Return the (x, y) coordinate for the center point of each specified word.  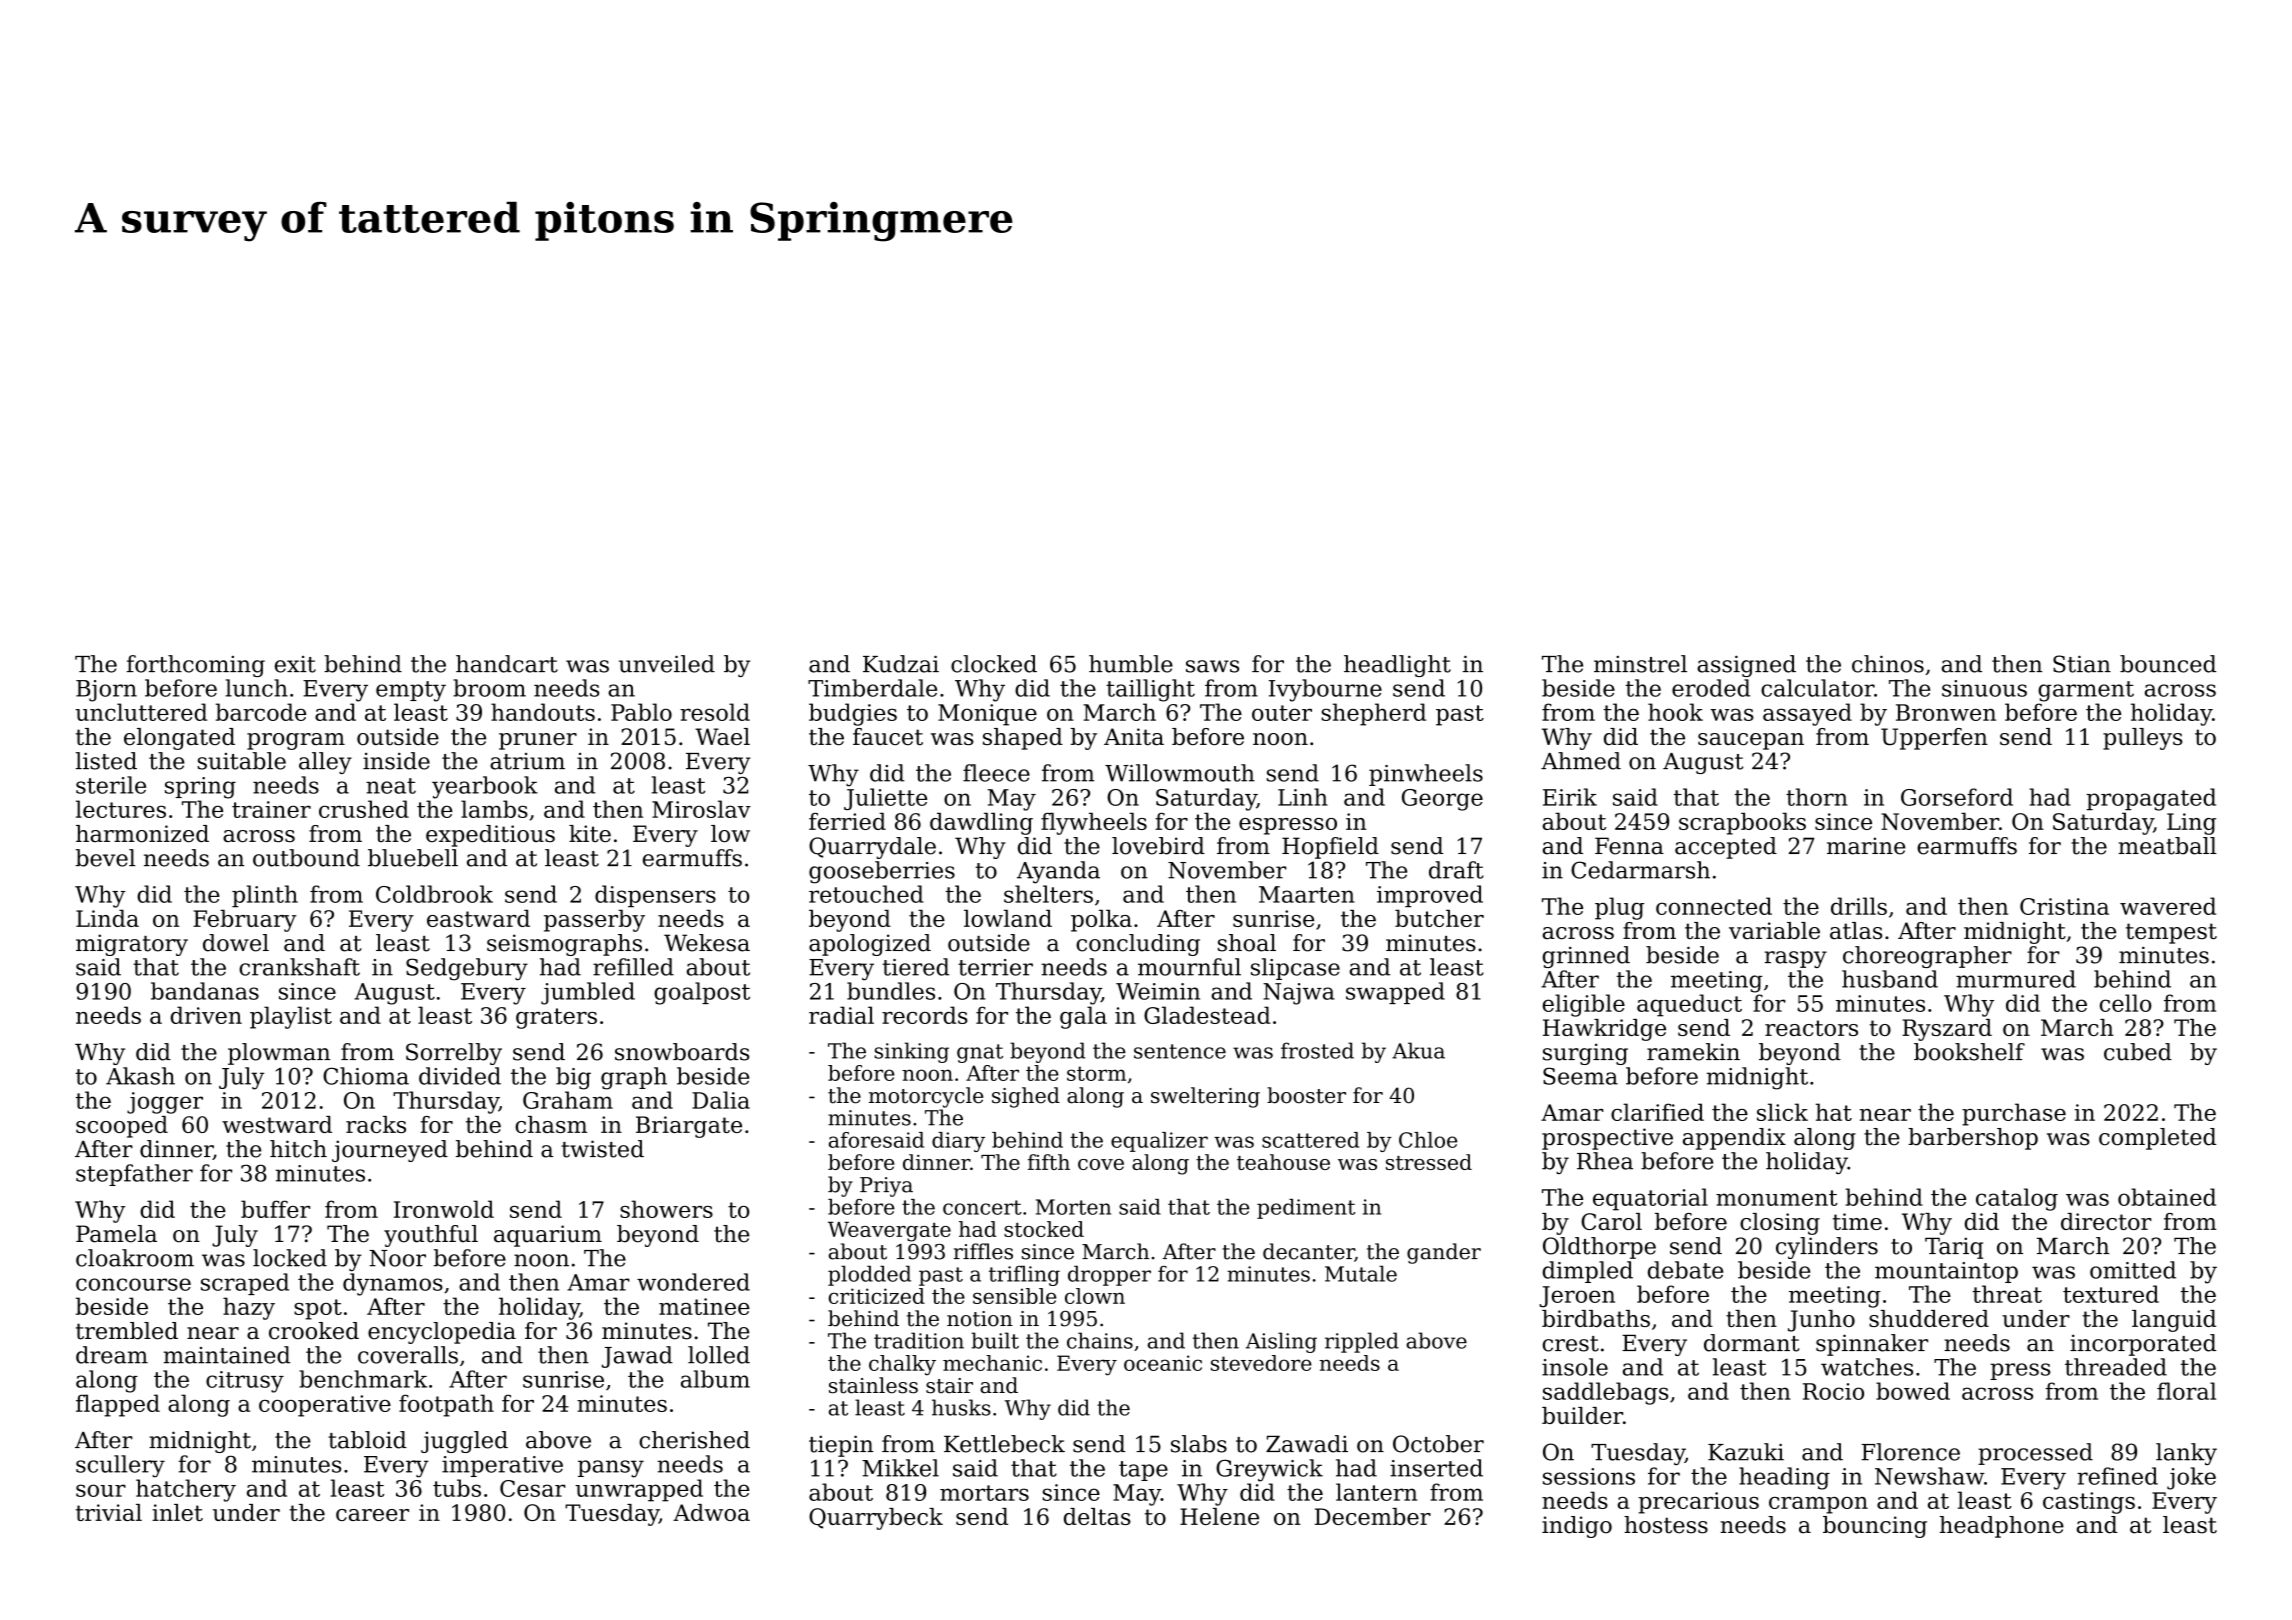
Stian (2082, 664)
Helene (1219, 1516)
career (372, 1515)
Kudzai (901, 664)
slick (1782, 1112)
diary (958, 1142)
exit (295, 664)
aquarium (548, 1236)
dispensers (655, 896)
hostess (1666, 1525)
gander (1444, 1253)
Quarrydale (872, 848)
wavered (2168, 906)
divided (460, 1076)
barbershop (1973, 1139)
